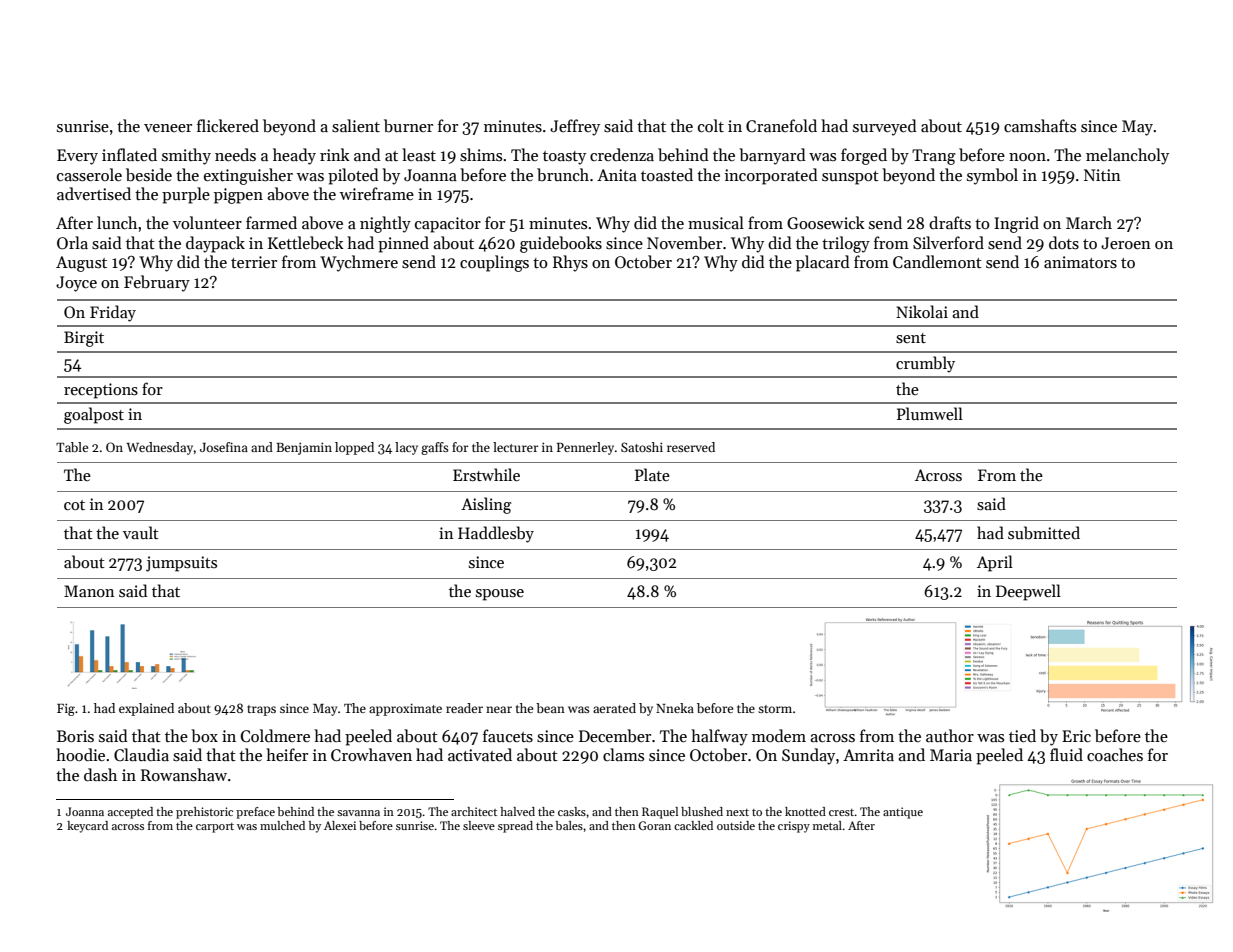  Describe the element at coordinates (1040, 126) in the image. I see `camshafts` at that location.
